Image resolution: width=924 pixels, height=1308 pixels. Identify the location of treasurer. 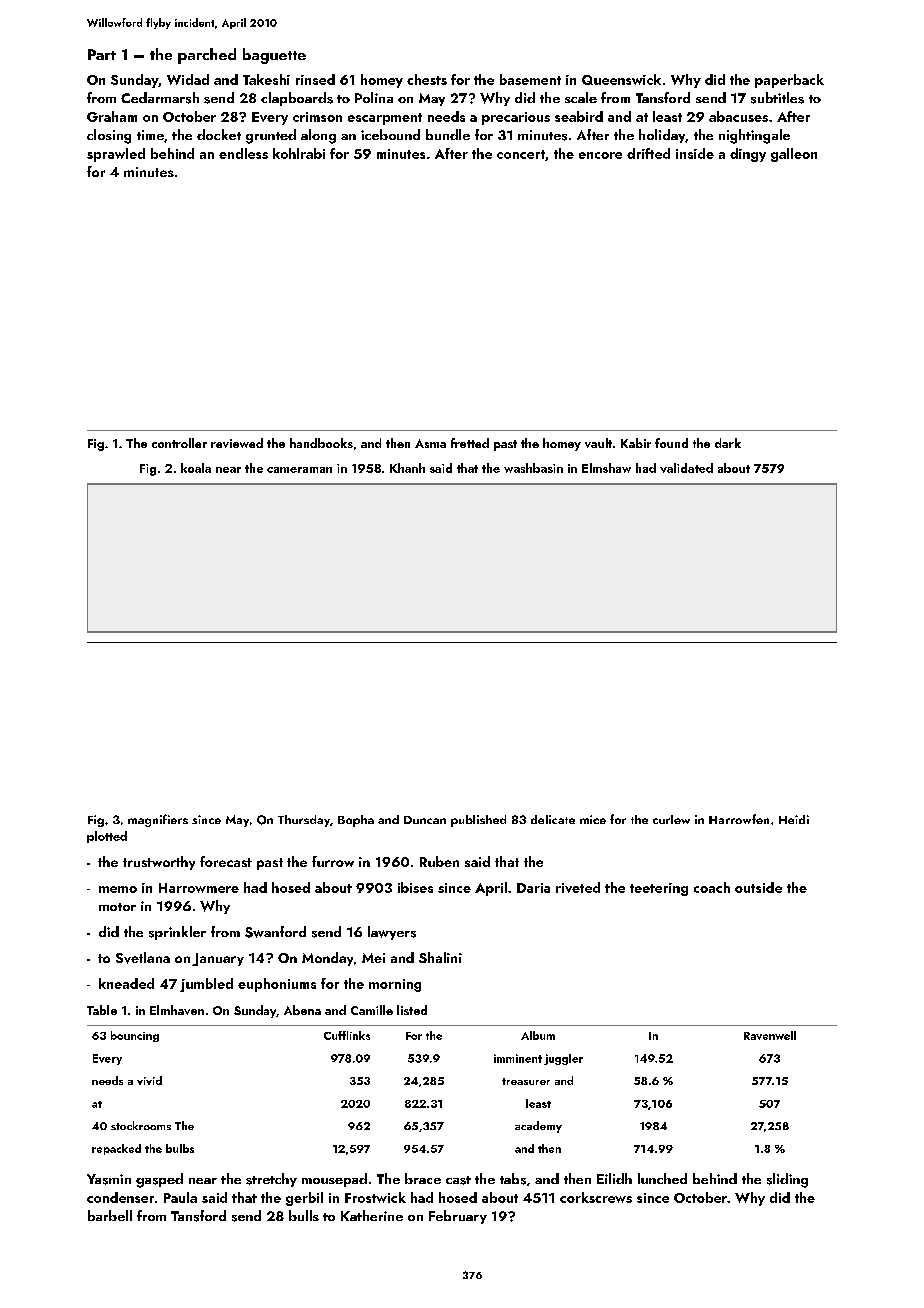
(526, 1081).
